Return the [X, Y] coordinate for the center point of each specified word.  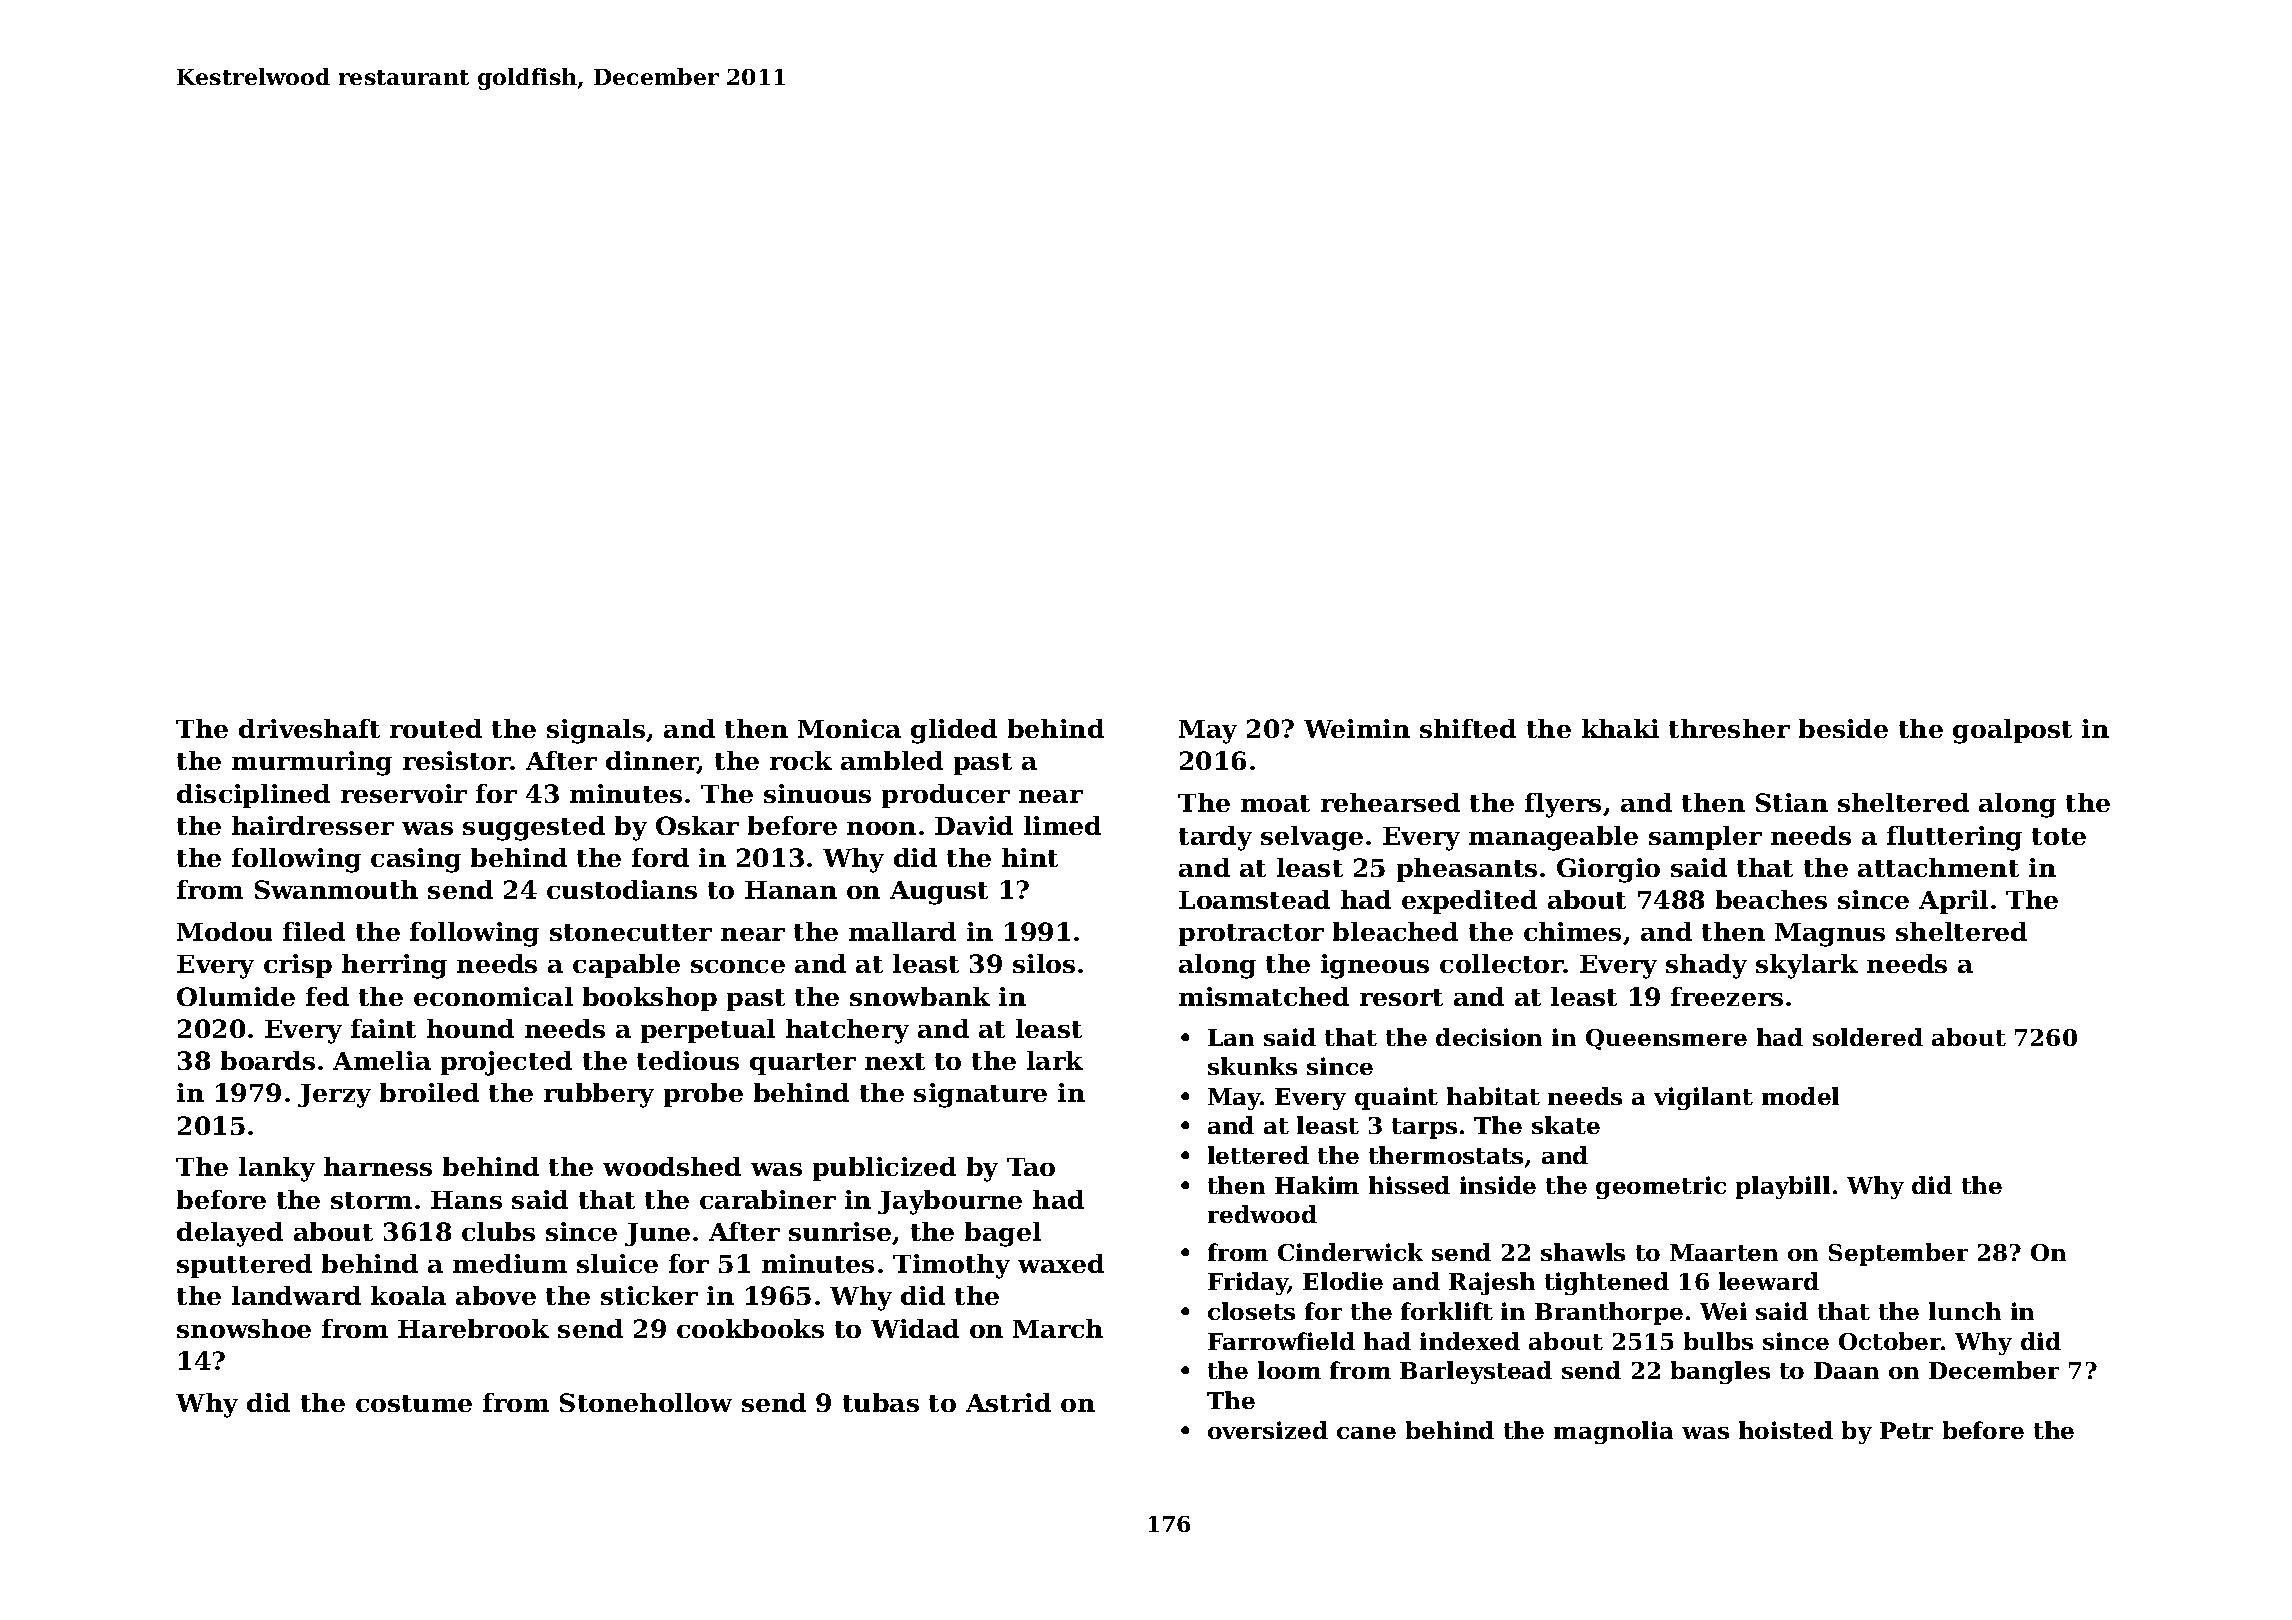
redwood [1262, 1214]
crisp [298, 966]
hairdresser [313, 825]
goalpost [2012, 731]
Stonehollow [646, 1402]
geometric [1661, 1187]
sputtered [244, 1266]
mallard [902, 931]
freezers [1727, 996]
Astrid [1008, 1402]
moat [1275, 803]
